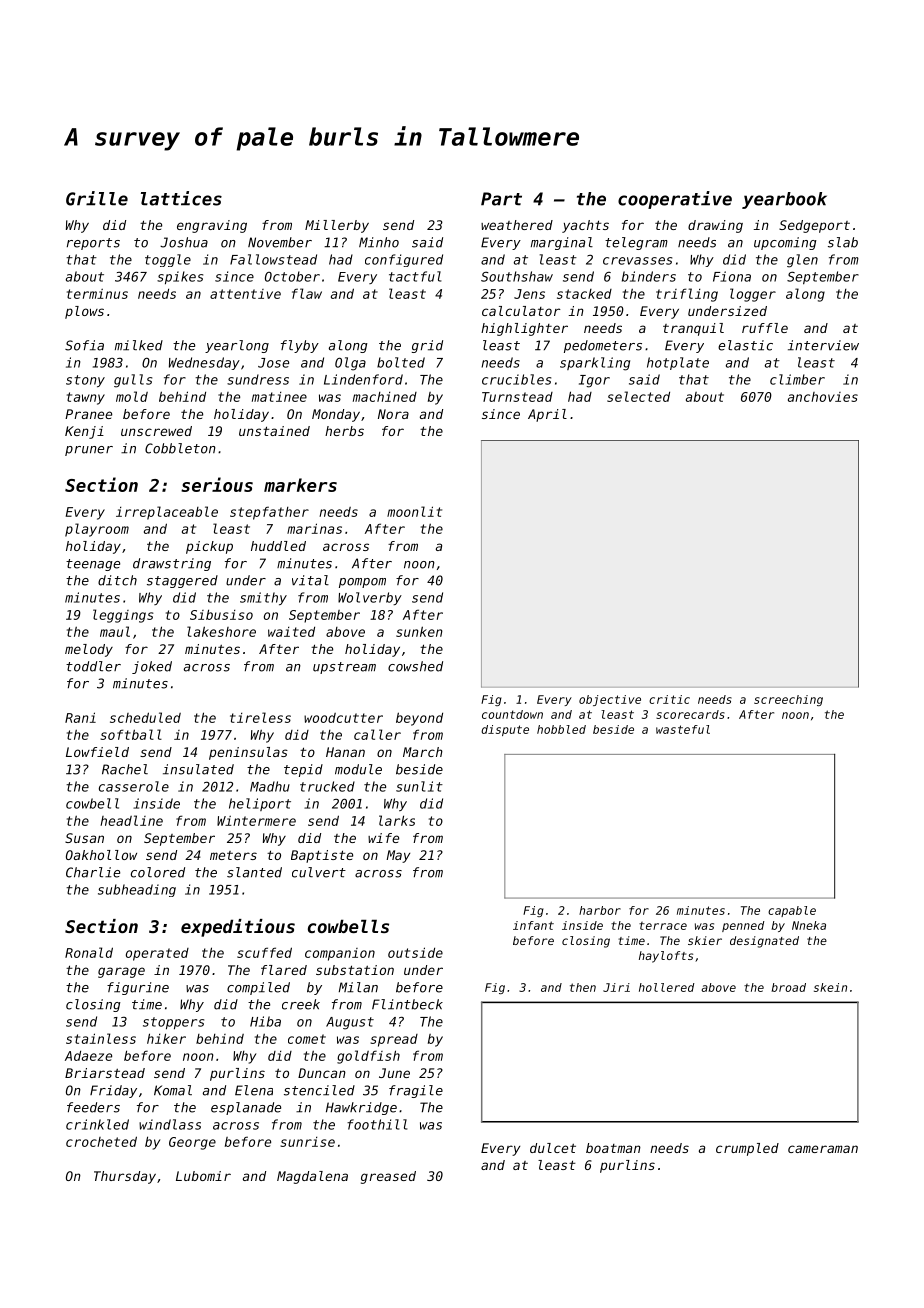  What do you see at coordinates (693, 329) in the screenshot?
I see `tranquil` at bounding box center [693, 329].
